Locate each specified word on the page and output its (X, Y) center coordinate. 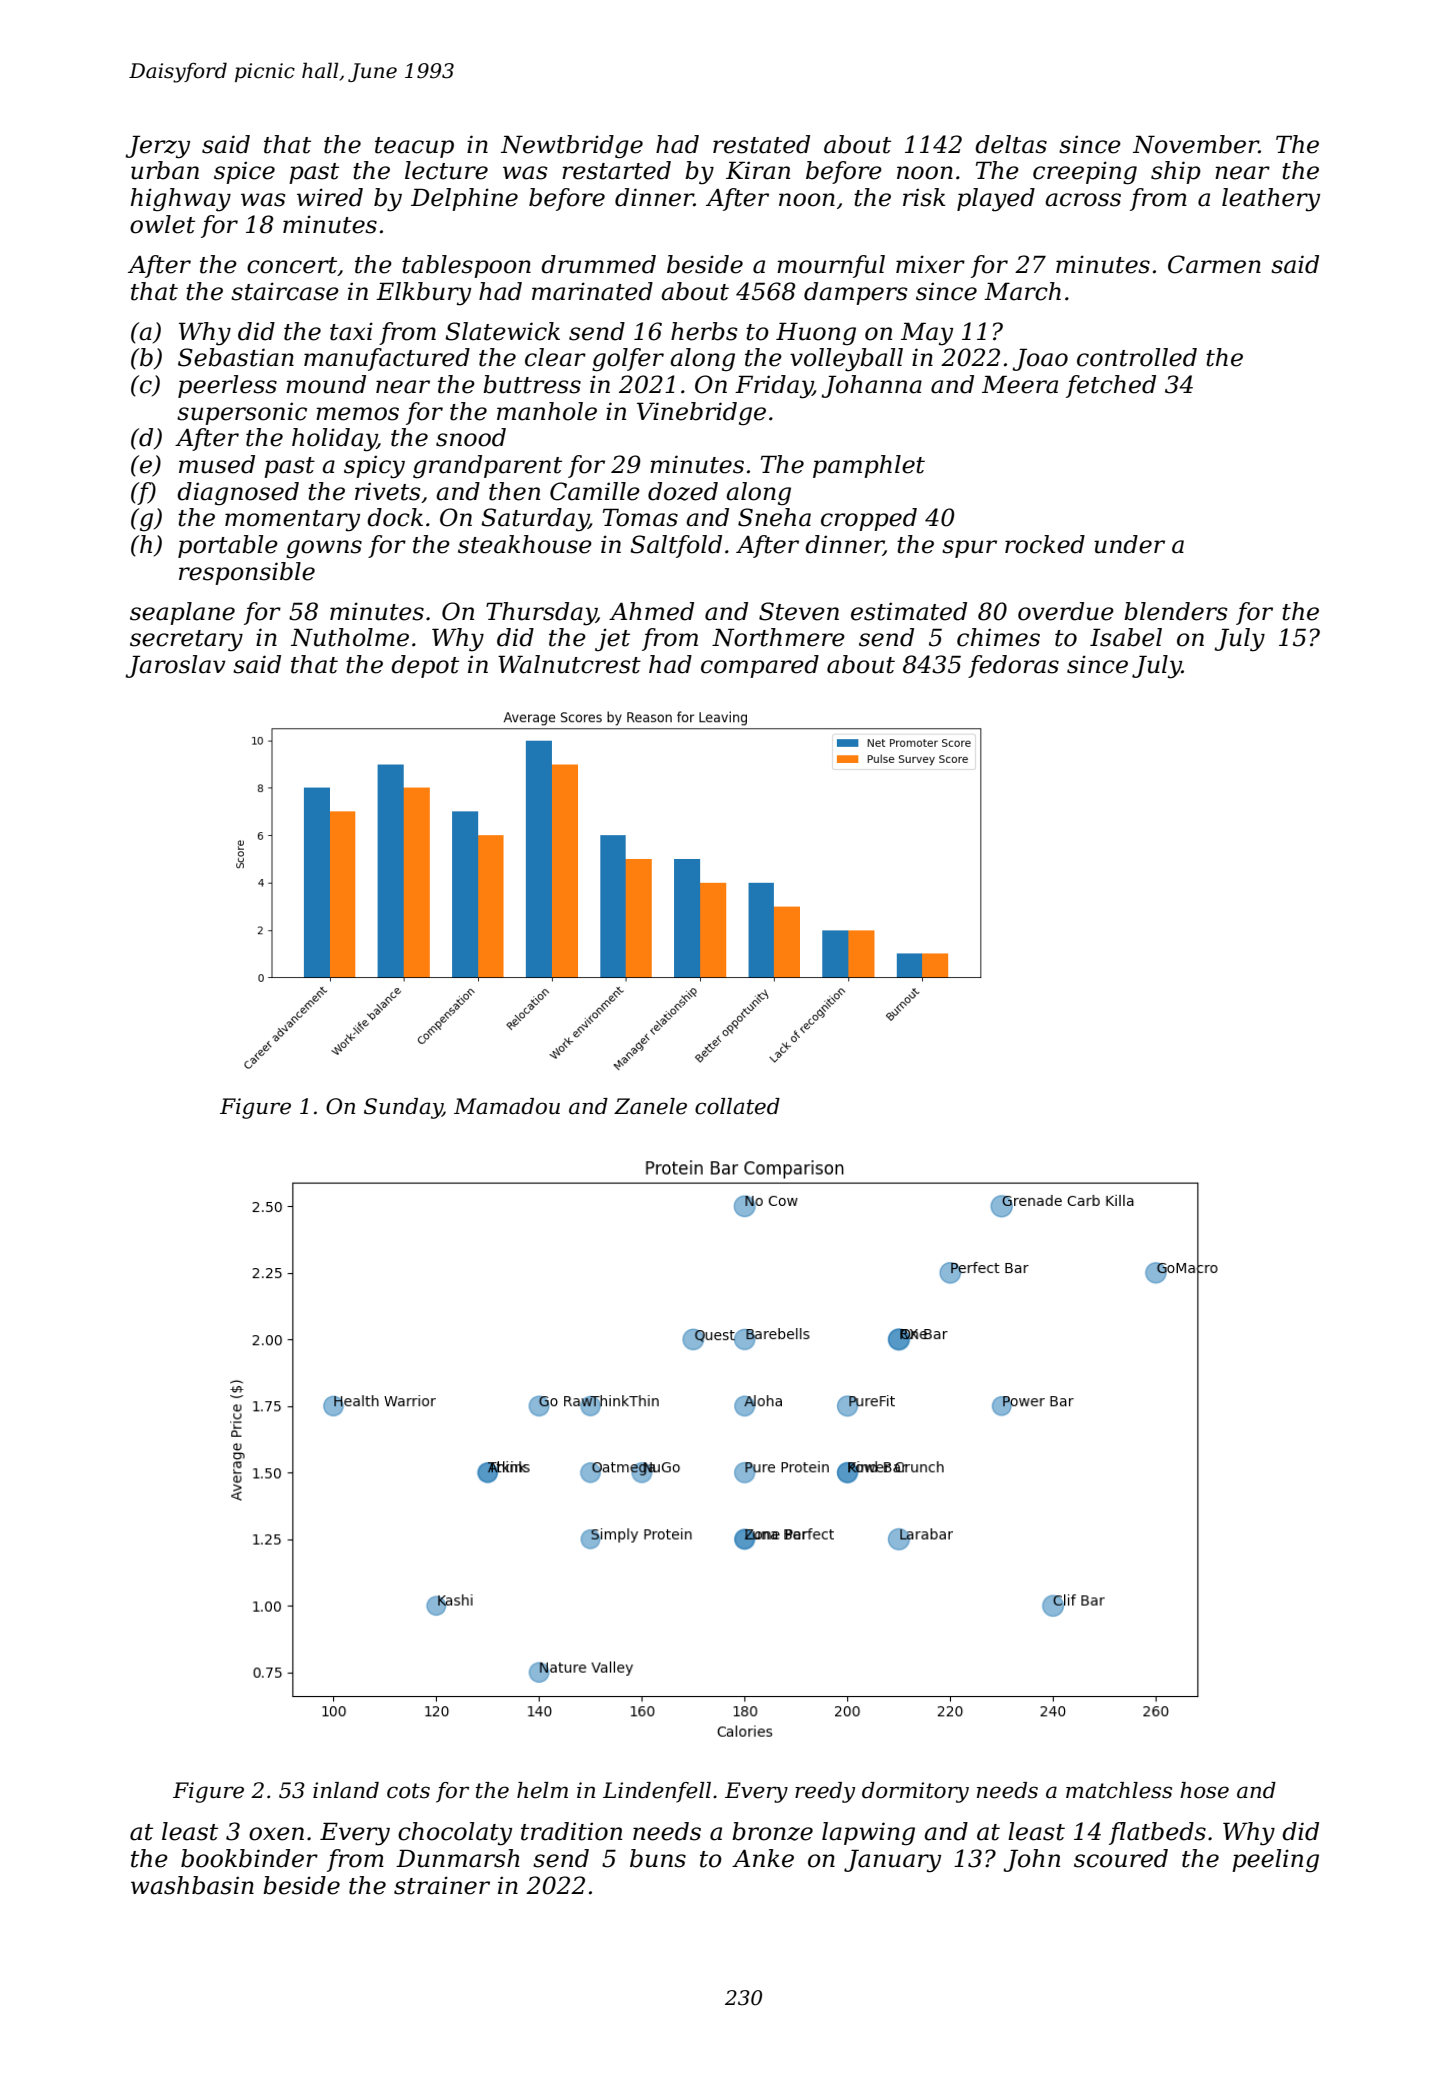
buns (658, 1858)
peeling (1275, 1860)
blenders (1175, 611)
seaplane (182, 613)
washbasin (192, 1885)
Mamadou (507, 1106)
